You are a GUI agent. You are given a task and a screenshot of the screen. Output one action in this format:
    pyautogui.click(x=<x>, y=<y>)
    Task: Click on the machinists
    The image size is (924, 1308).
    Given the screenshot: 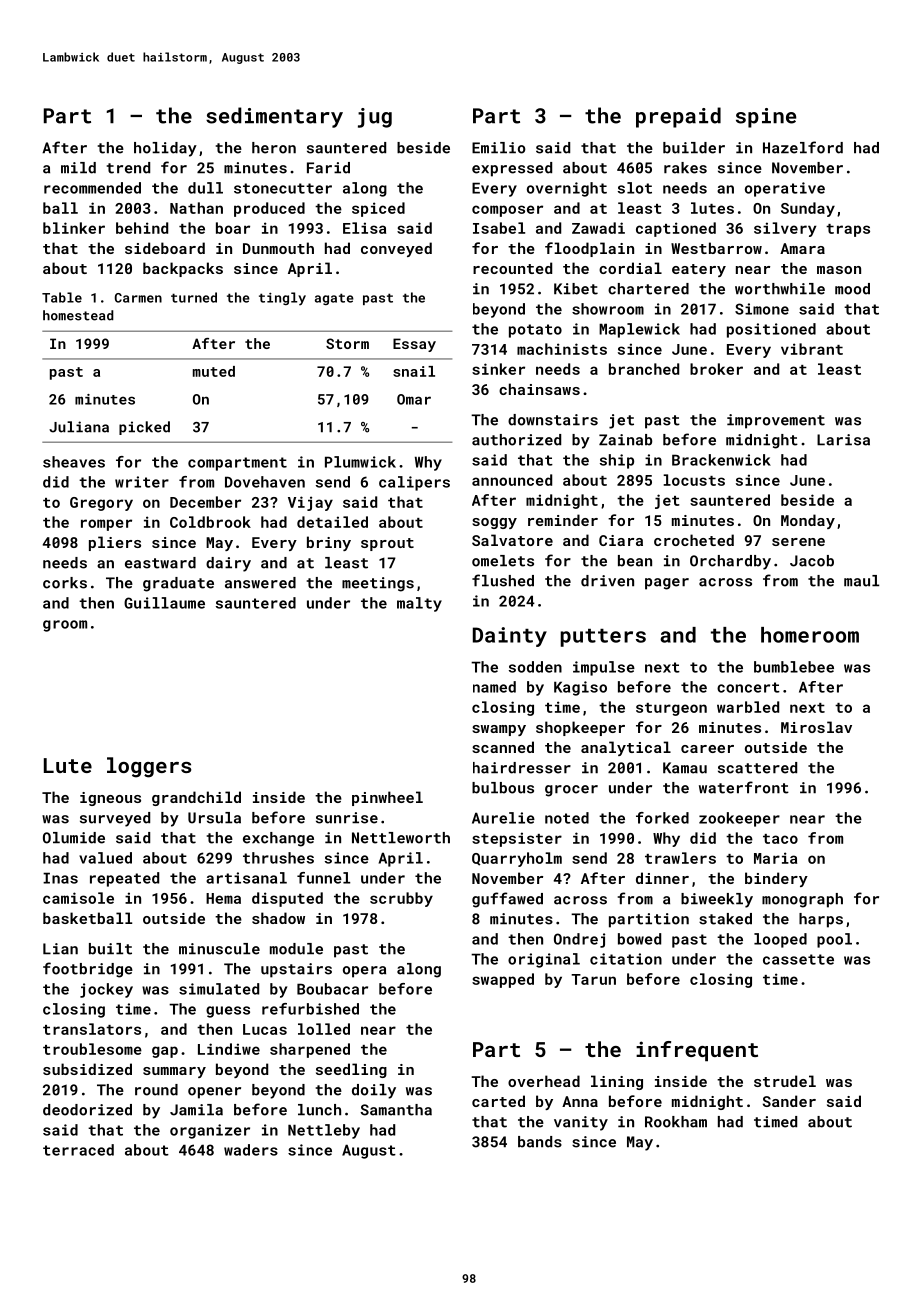 What is the action you would take?
    pyautogui.click(x=562, y=349)
